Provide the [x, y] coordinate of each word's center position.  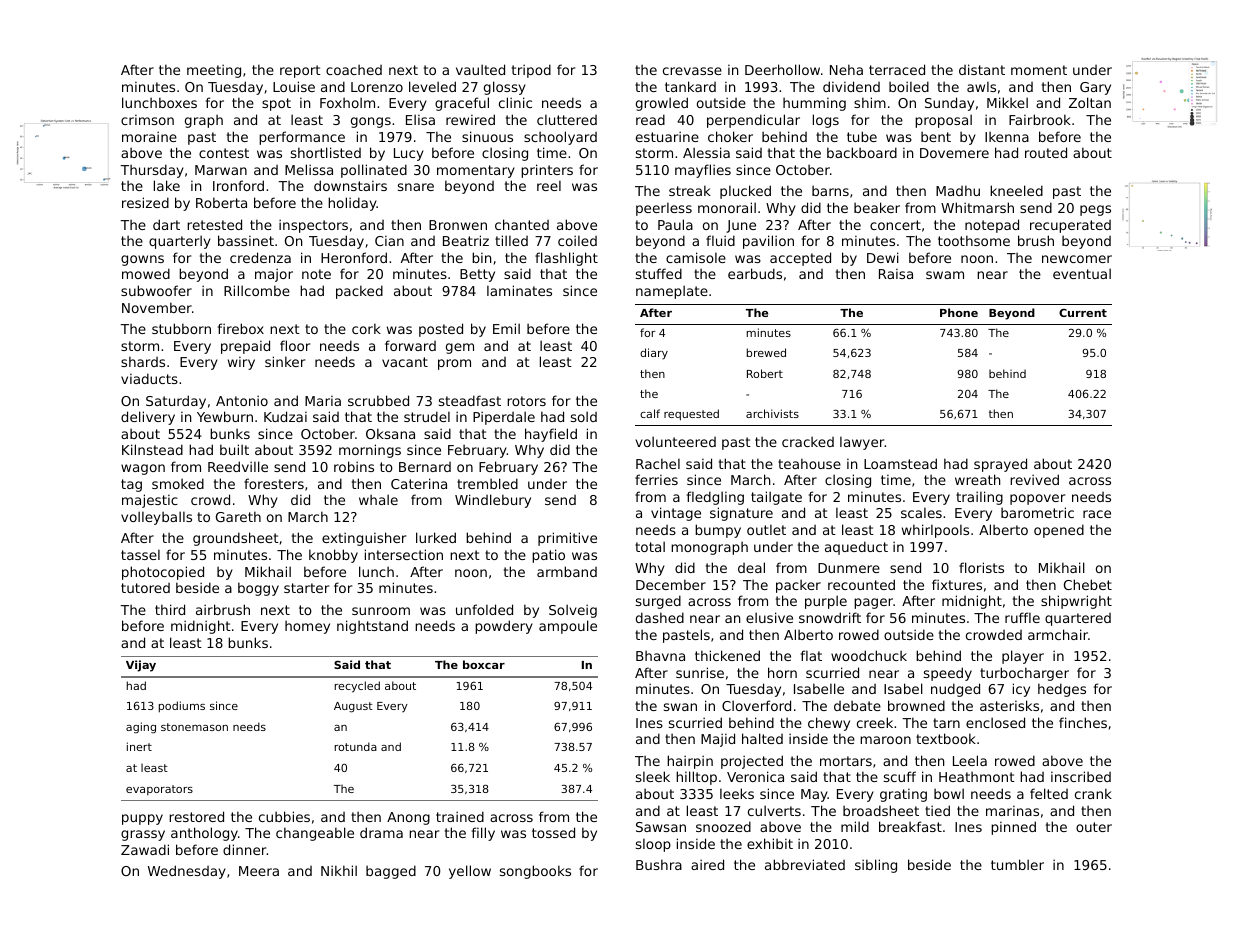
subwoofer [156, 290]
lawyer [862, 443]
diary [654, 354]
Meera [259, 871]
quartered [1078, 619]
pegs [1095, 210]
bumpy [718, 531]
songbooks [535, 872]
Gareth [238, 516]
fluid [720, 240]
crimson [147, 120]
